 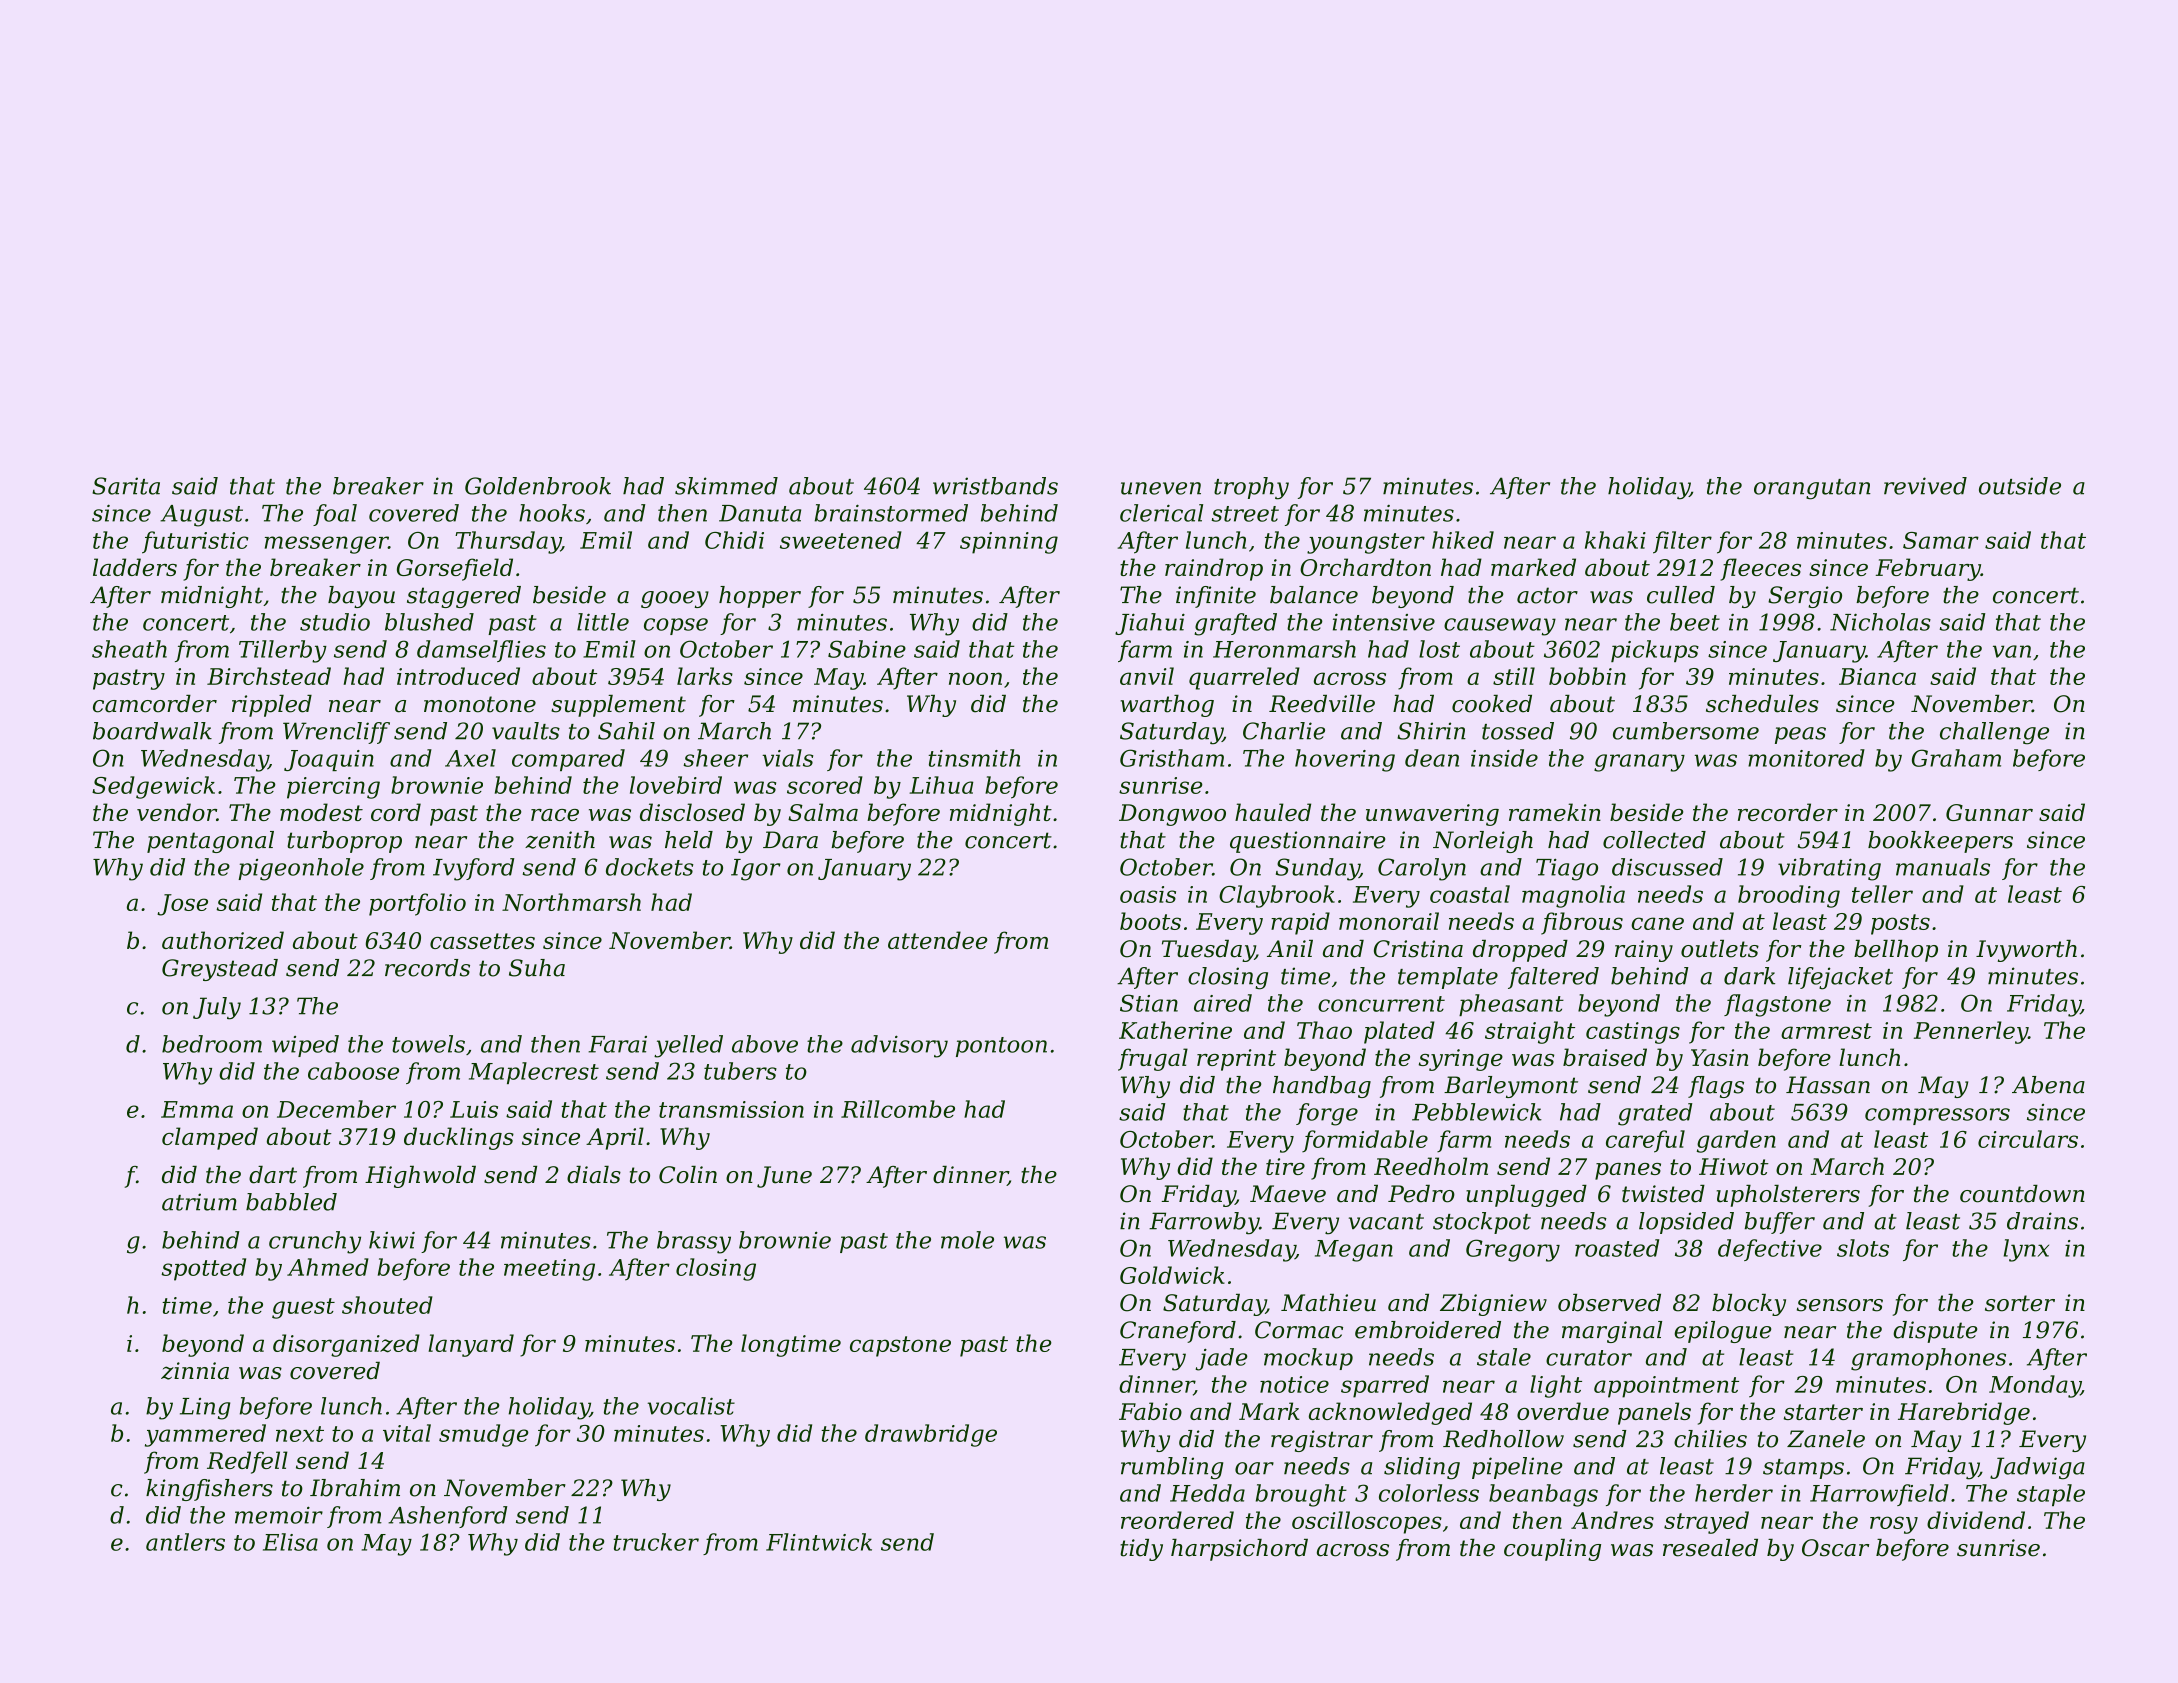 What do you see at coordinates (1300, 923) in the screenshot?
I see `rapid` at bounding box center [1300, 923].
